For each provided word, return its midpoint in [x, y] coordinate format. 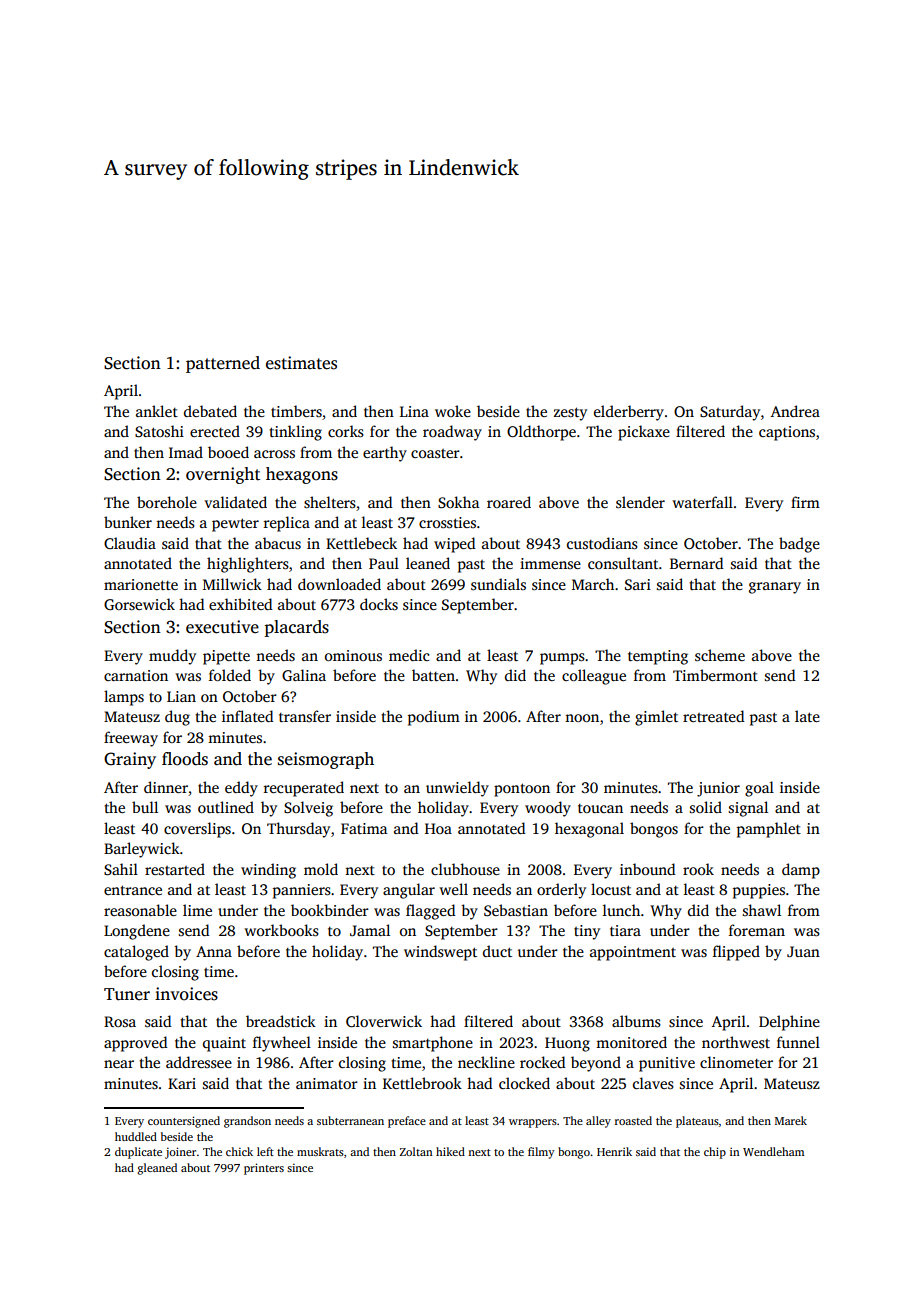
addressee [199, 1062]
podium [434, 718]
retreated [713, 716]
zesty [570, 414]
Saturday [730, 413]
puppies [759, 891]
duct [497, 951]
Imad [186, 452]
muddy [172, 657]
